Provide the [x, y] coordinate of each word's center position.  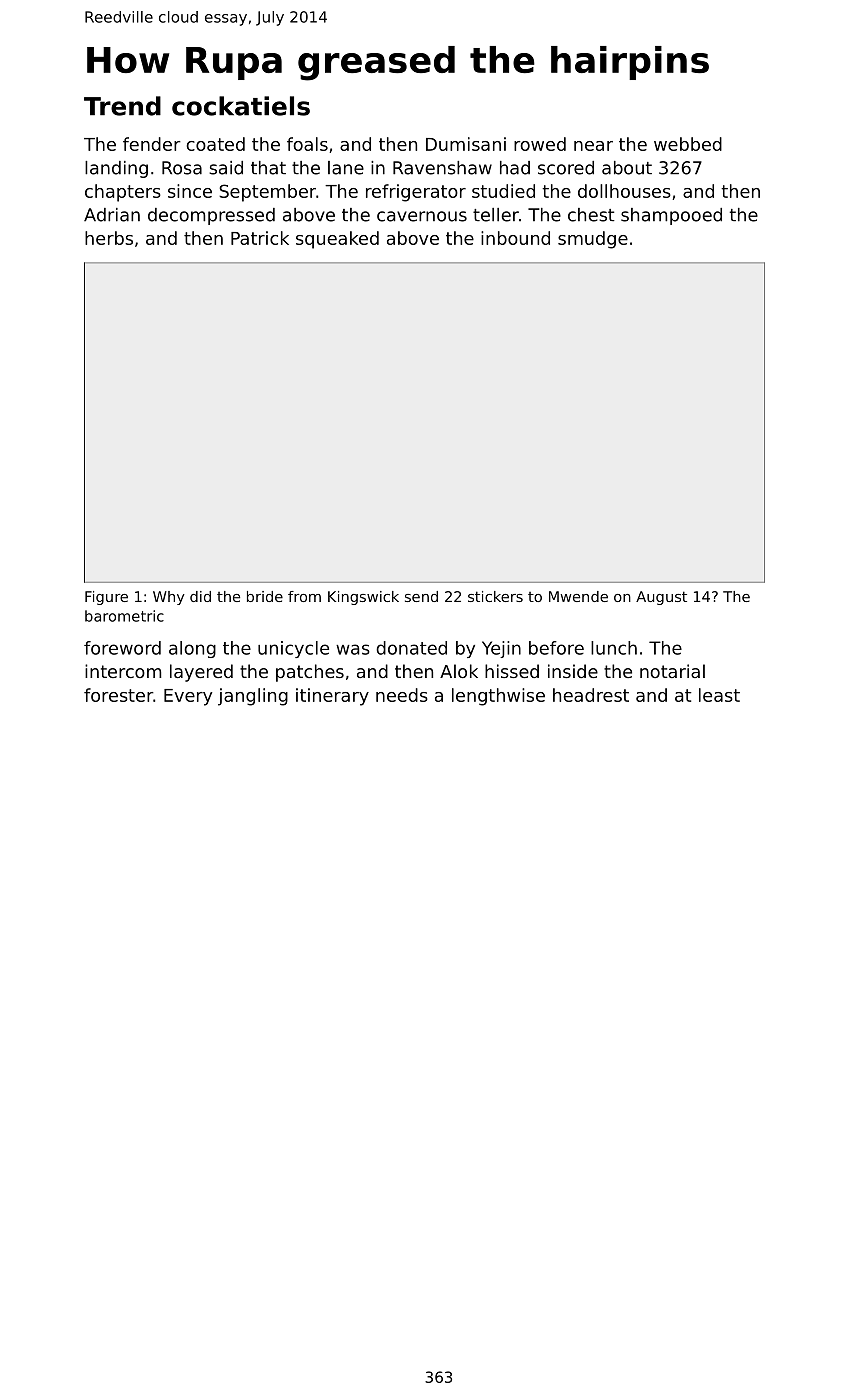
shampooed [671, 216]
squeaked [337, 240]
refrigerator [416, 193]
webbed [688, 144]
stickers [495, 596]
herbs [109, 238]
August [661, 598]
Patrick [260, 238]
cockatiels [241, 106]
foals [307, 144]
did [200, 596]
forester [118, 695]
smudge [593, 240]
